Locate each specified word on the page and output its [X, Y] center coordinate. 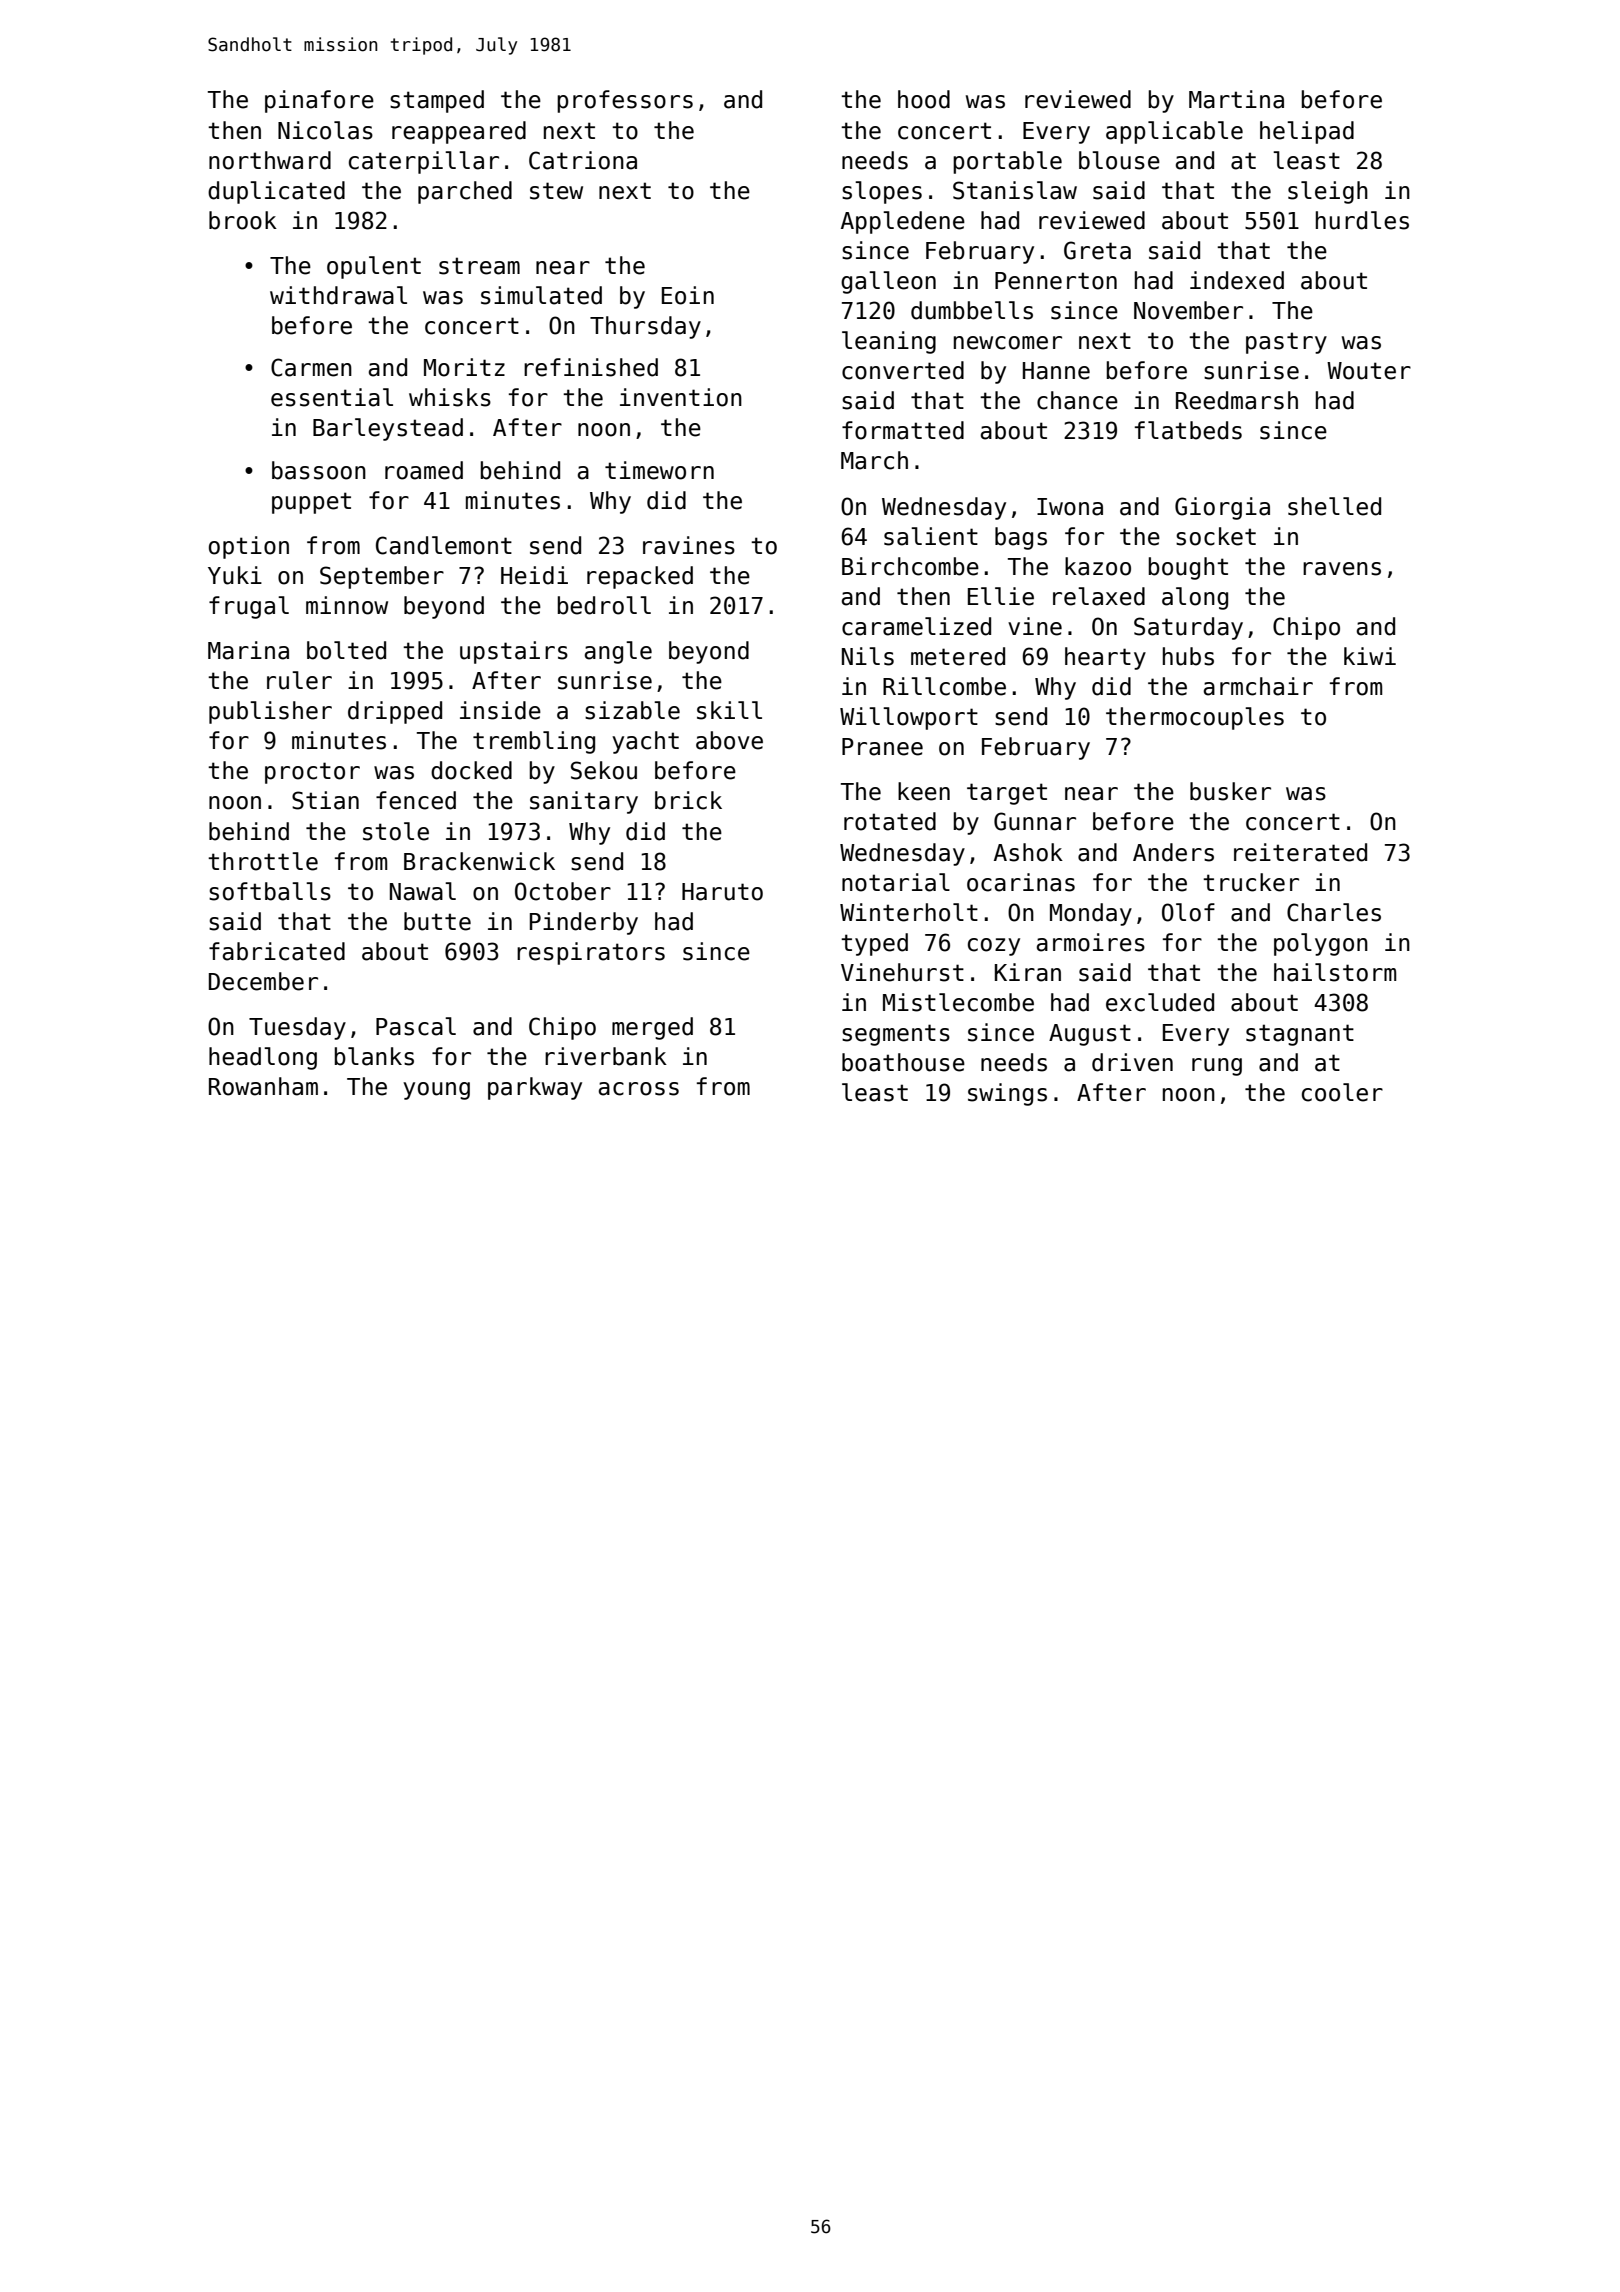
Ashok [1028, 852]
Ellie [1001, 596]
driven [1132, 1062]
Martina [1236, 99]
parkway [535, 1088]
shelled [1334, 506]
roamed [424, 470]
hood [924, 99]
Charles [1334, 912]
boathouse [903, 1062]
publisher [270, 712]
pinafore [319, 101]
